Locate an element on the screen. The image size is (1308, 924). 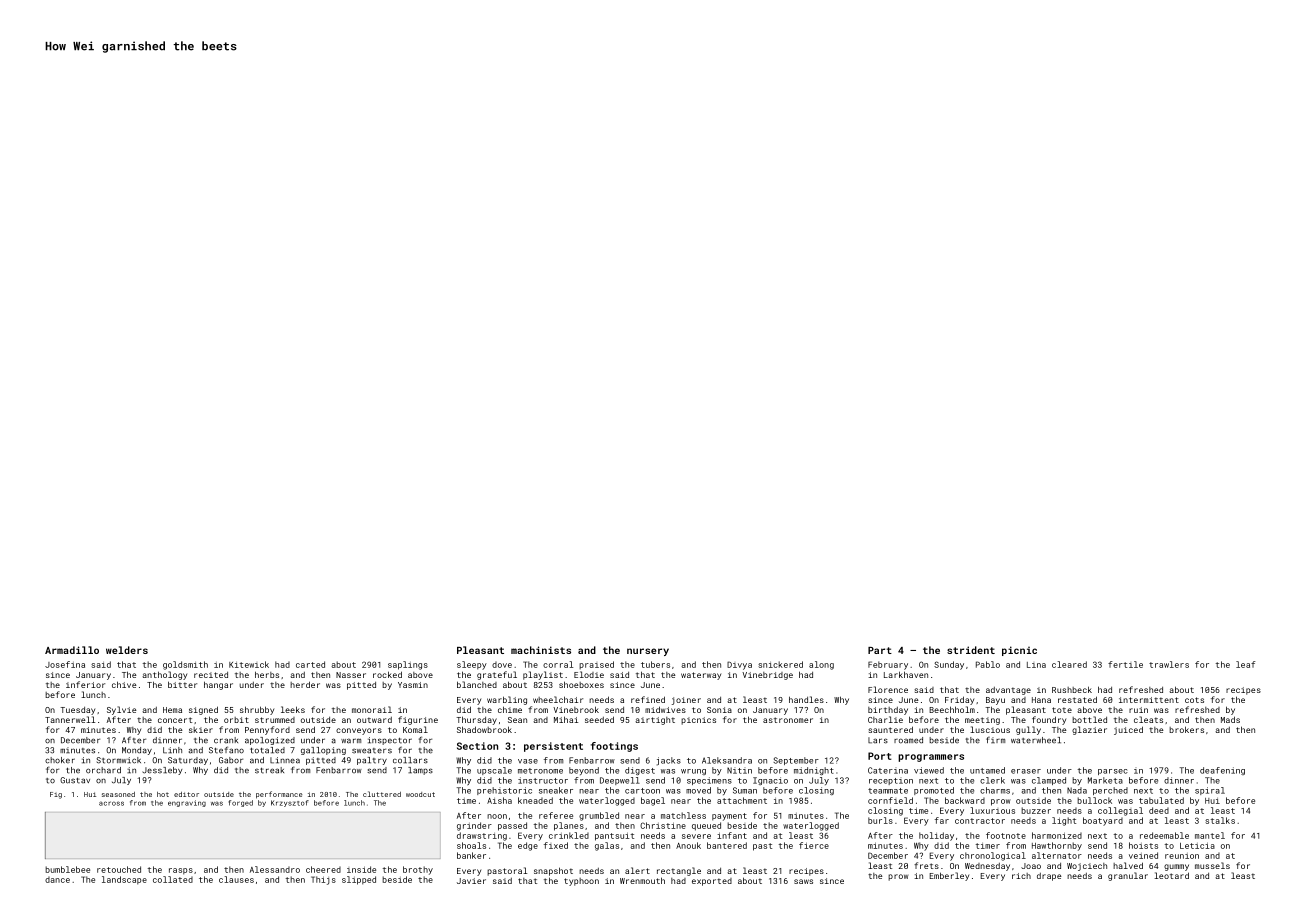
Aleksandra is located at coordinates (727, 760).
